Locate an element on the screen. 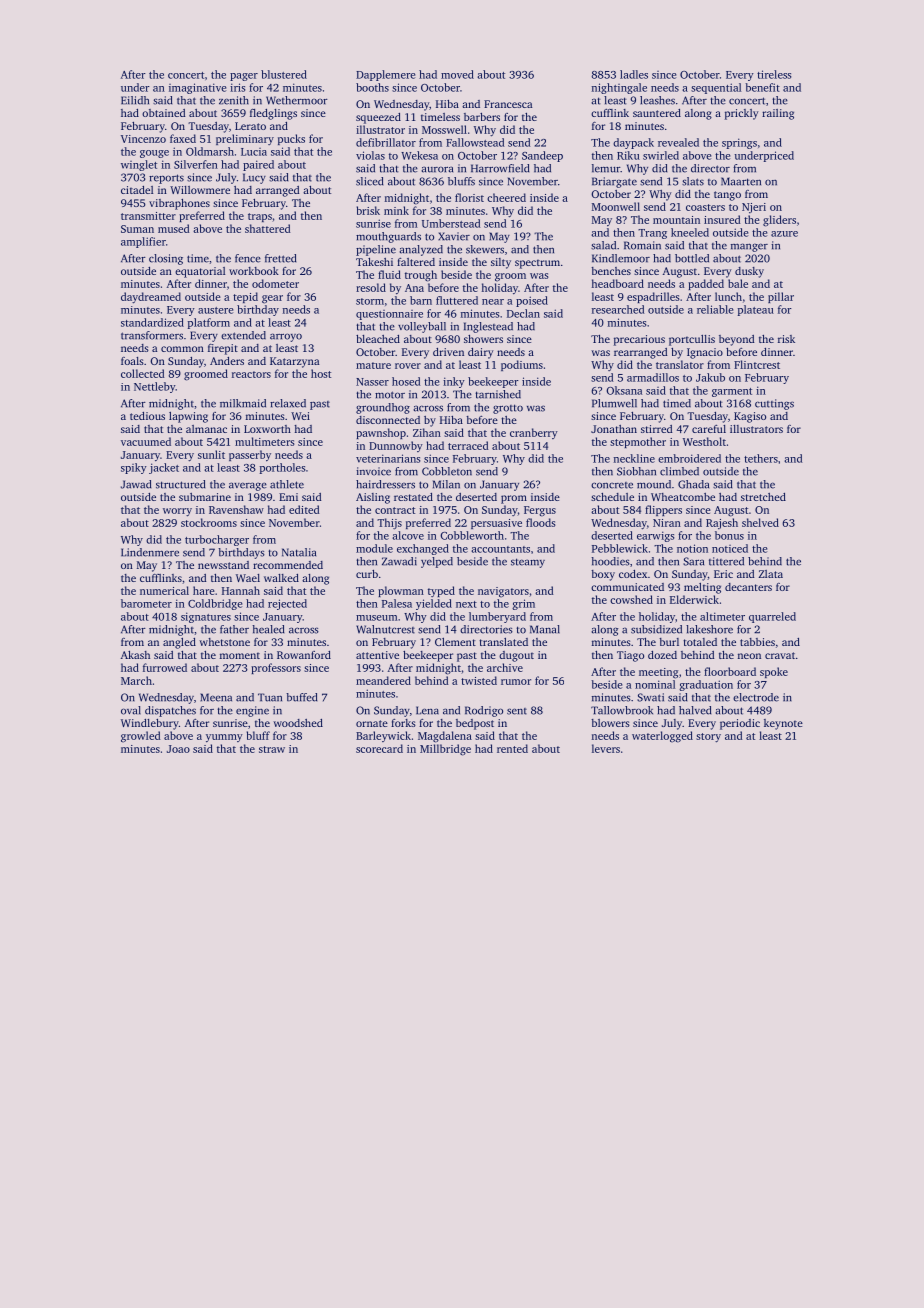  bonus is located at coordinates (729, 535).
